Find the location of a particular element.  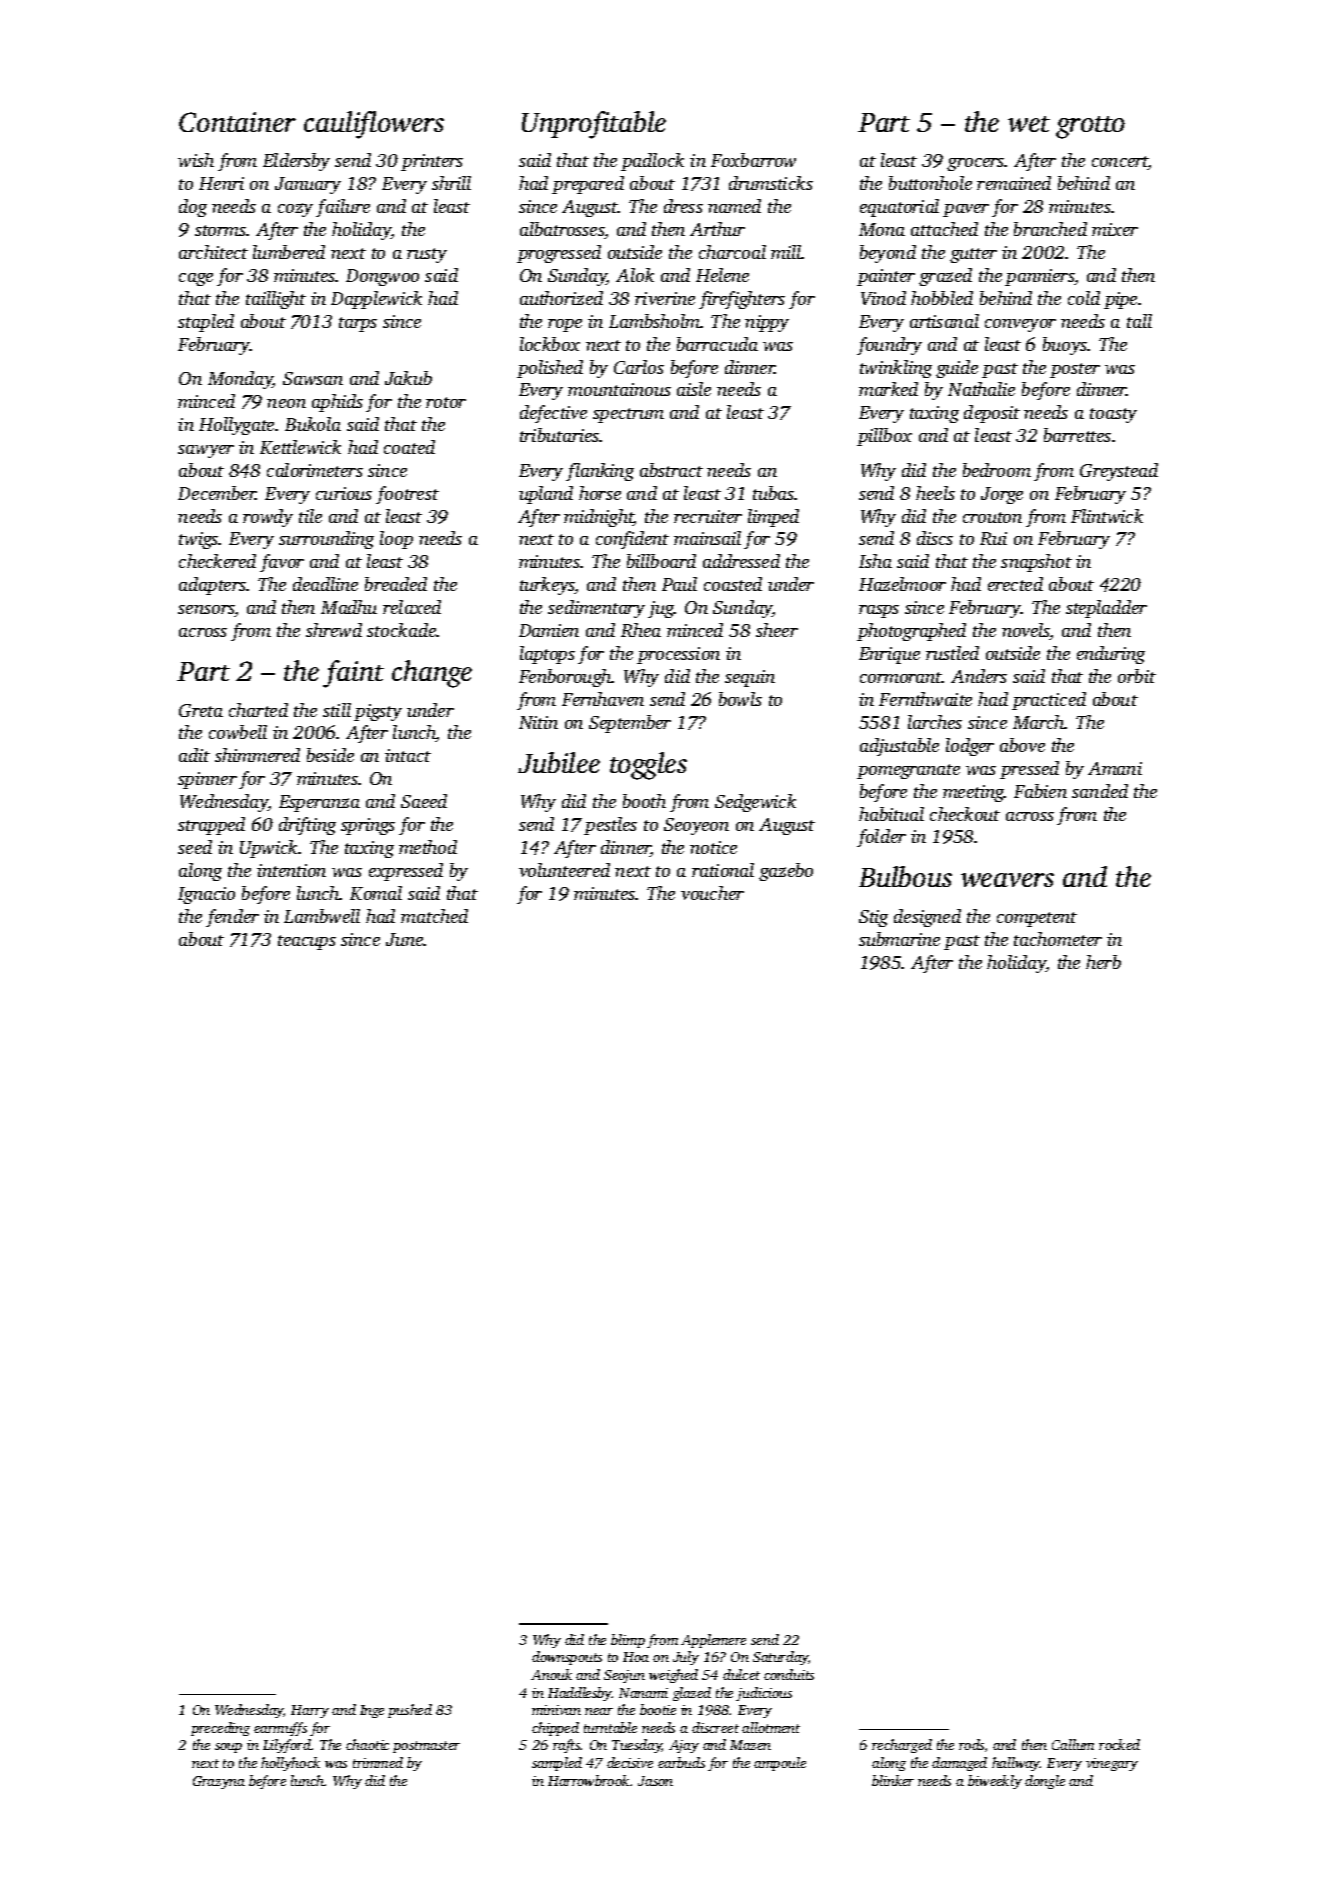

Container is located at coordinates (237, 122).
